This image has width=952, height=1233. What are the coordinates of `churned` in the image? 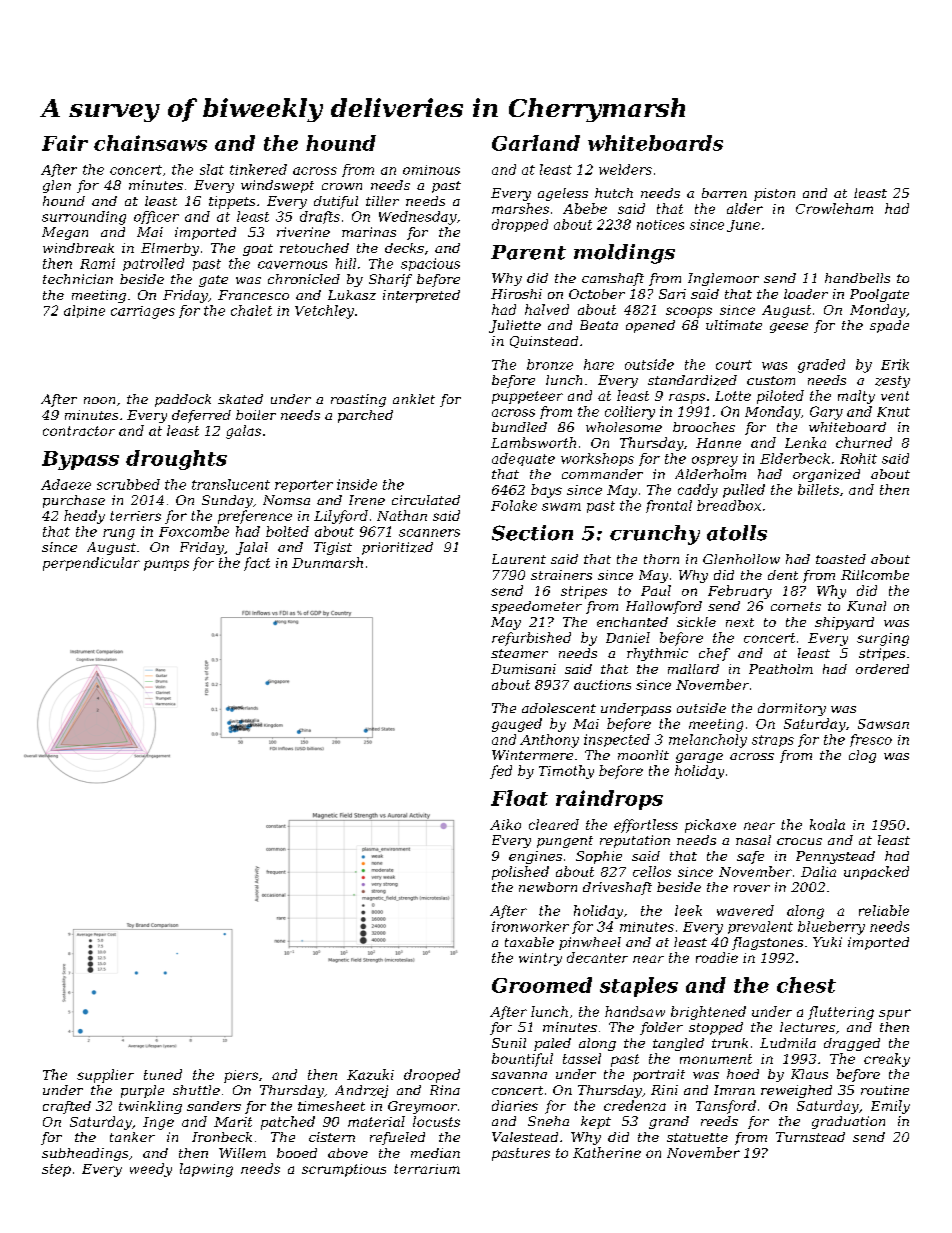 It's located at (864, 442).
